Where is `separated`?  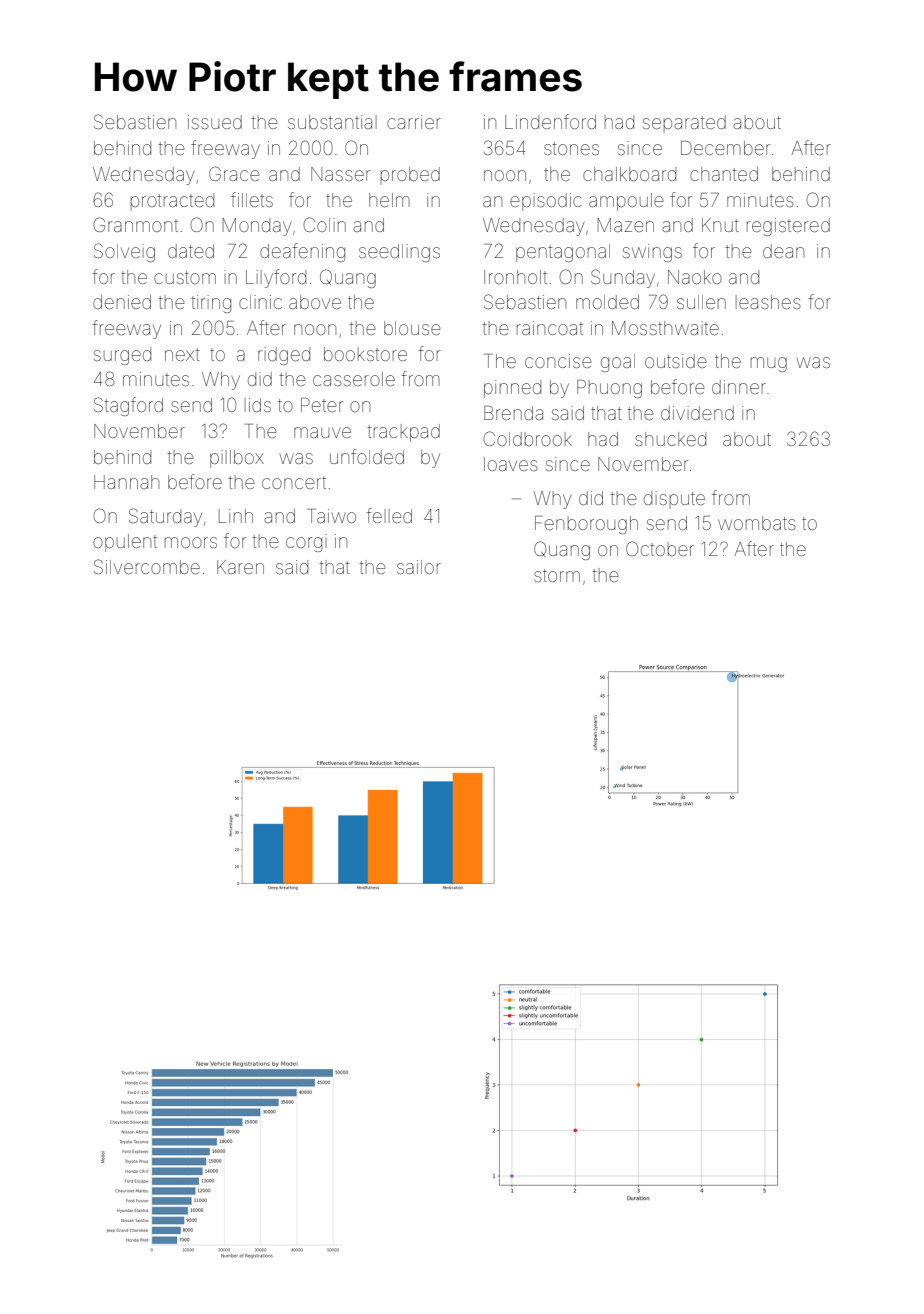
separated is located at coordinates (684, 124).
